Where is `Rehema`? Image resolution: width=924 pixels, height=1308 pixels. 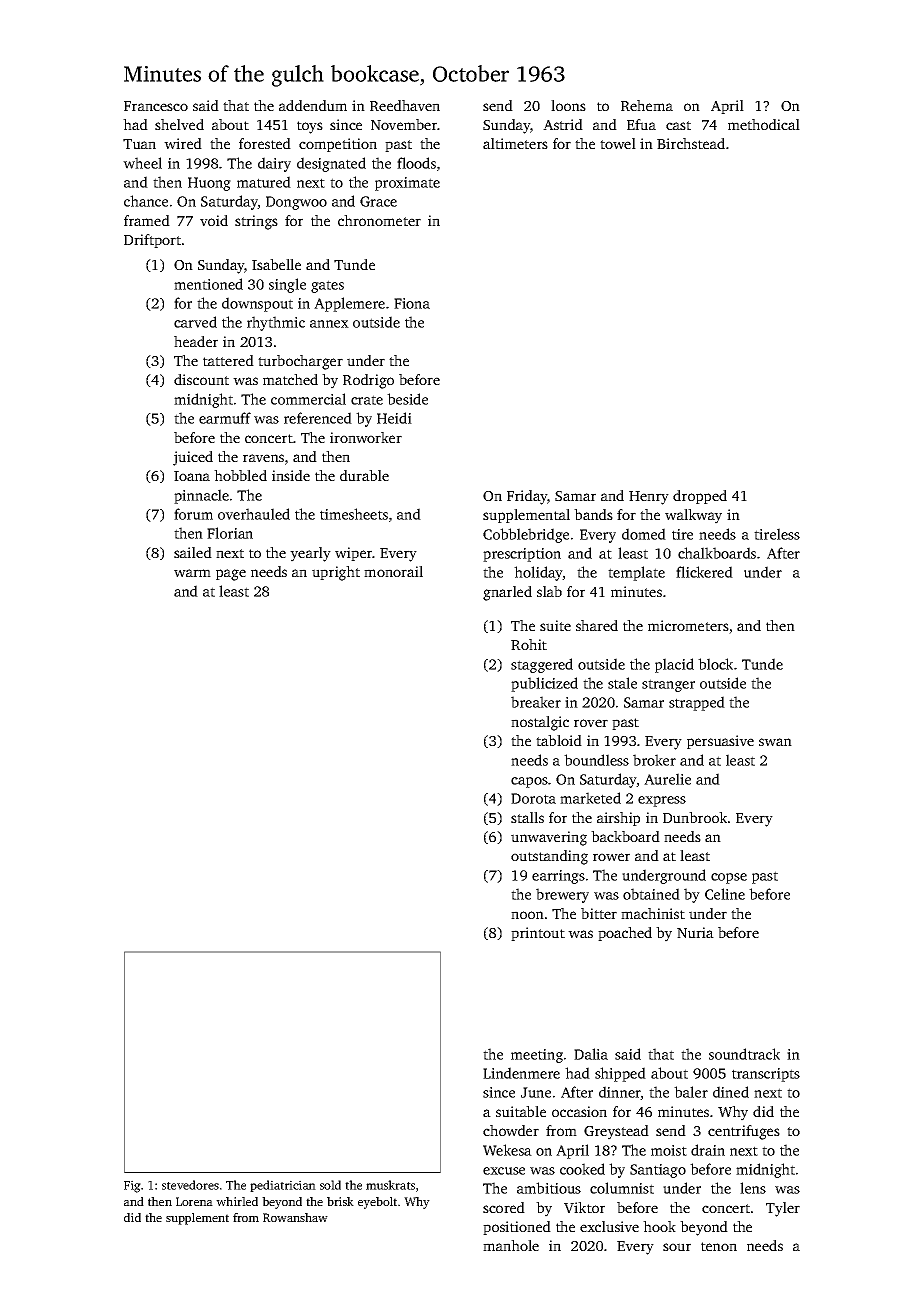 Rehema is located at coordinates (647, 105).
